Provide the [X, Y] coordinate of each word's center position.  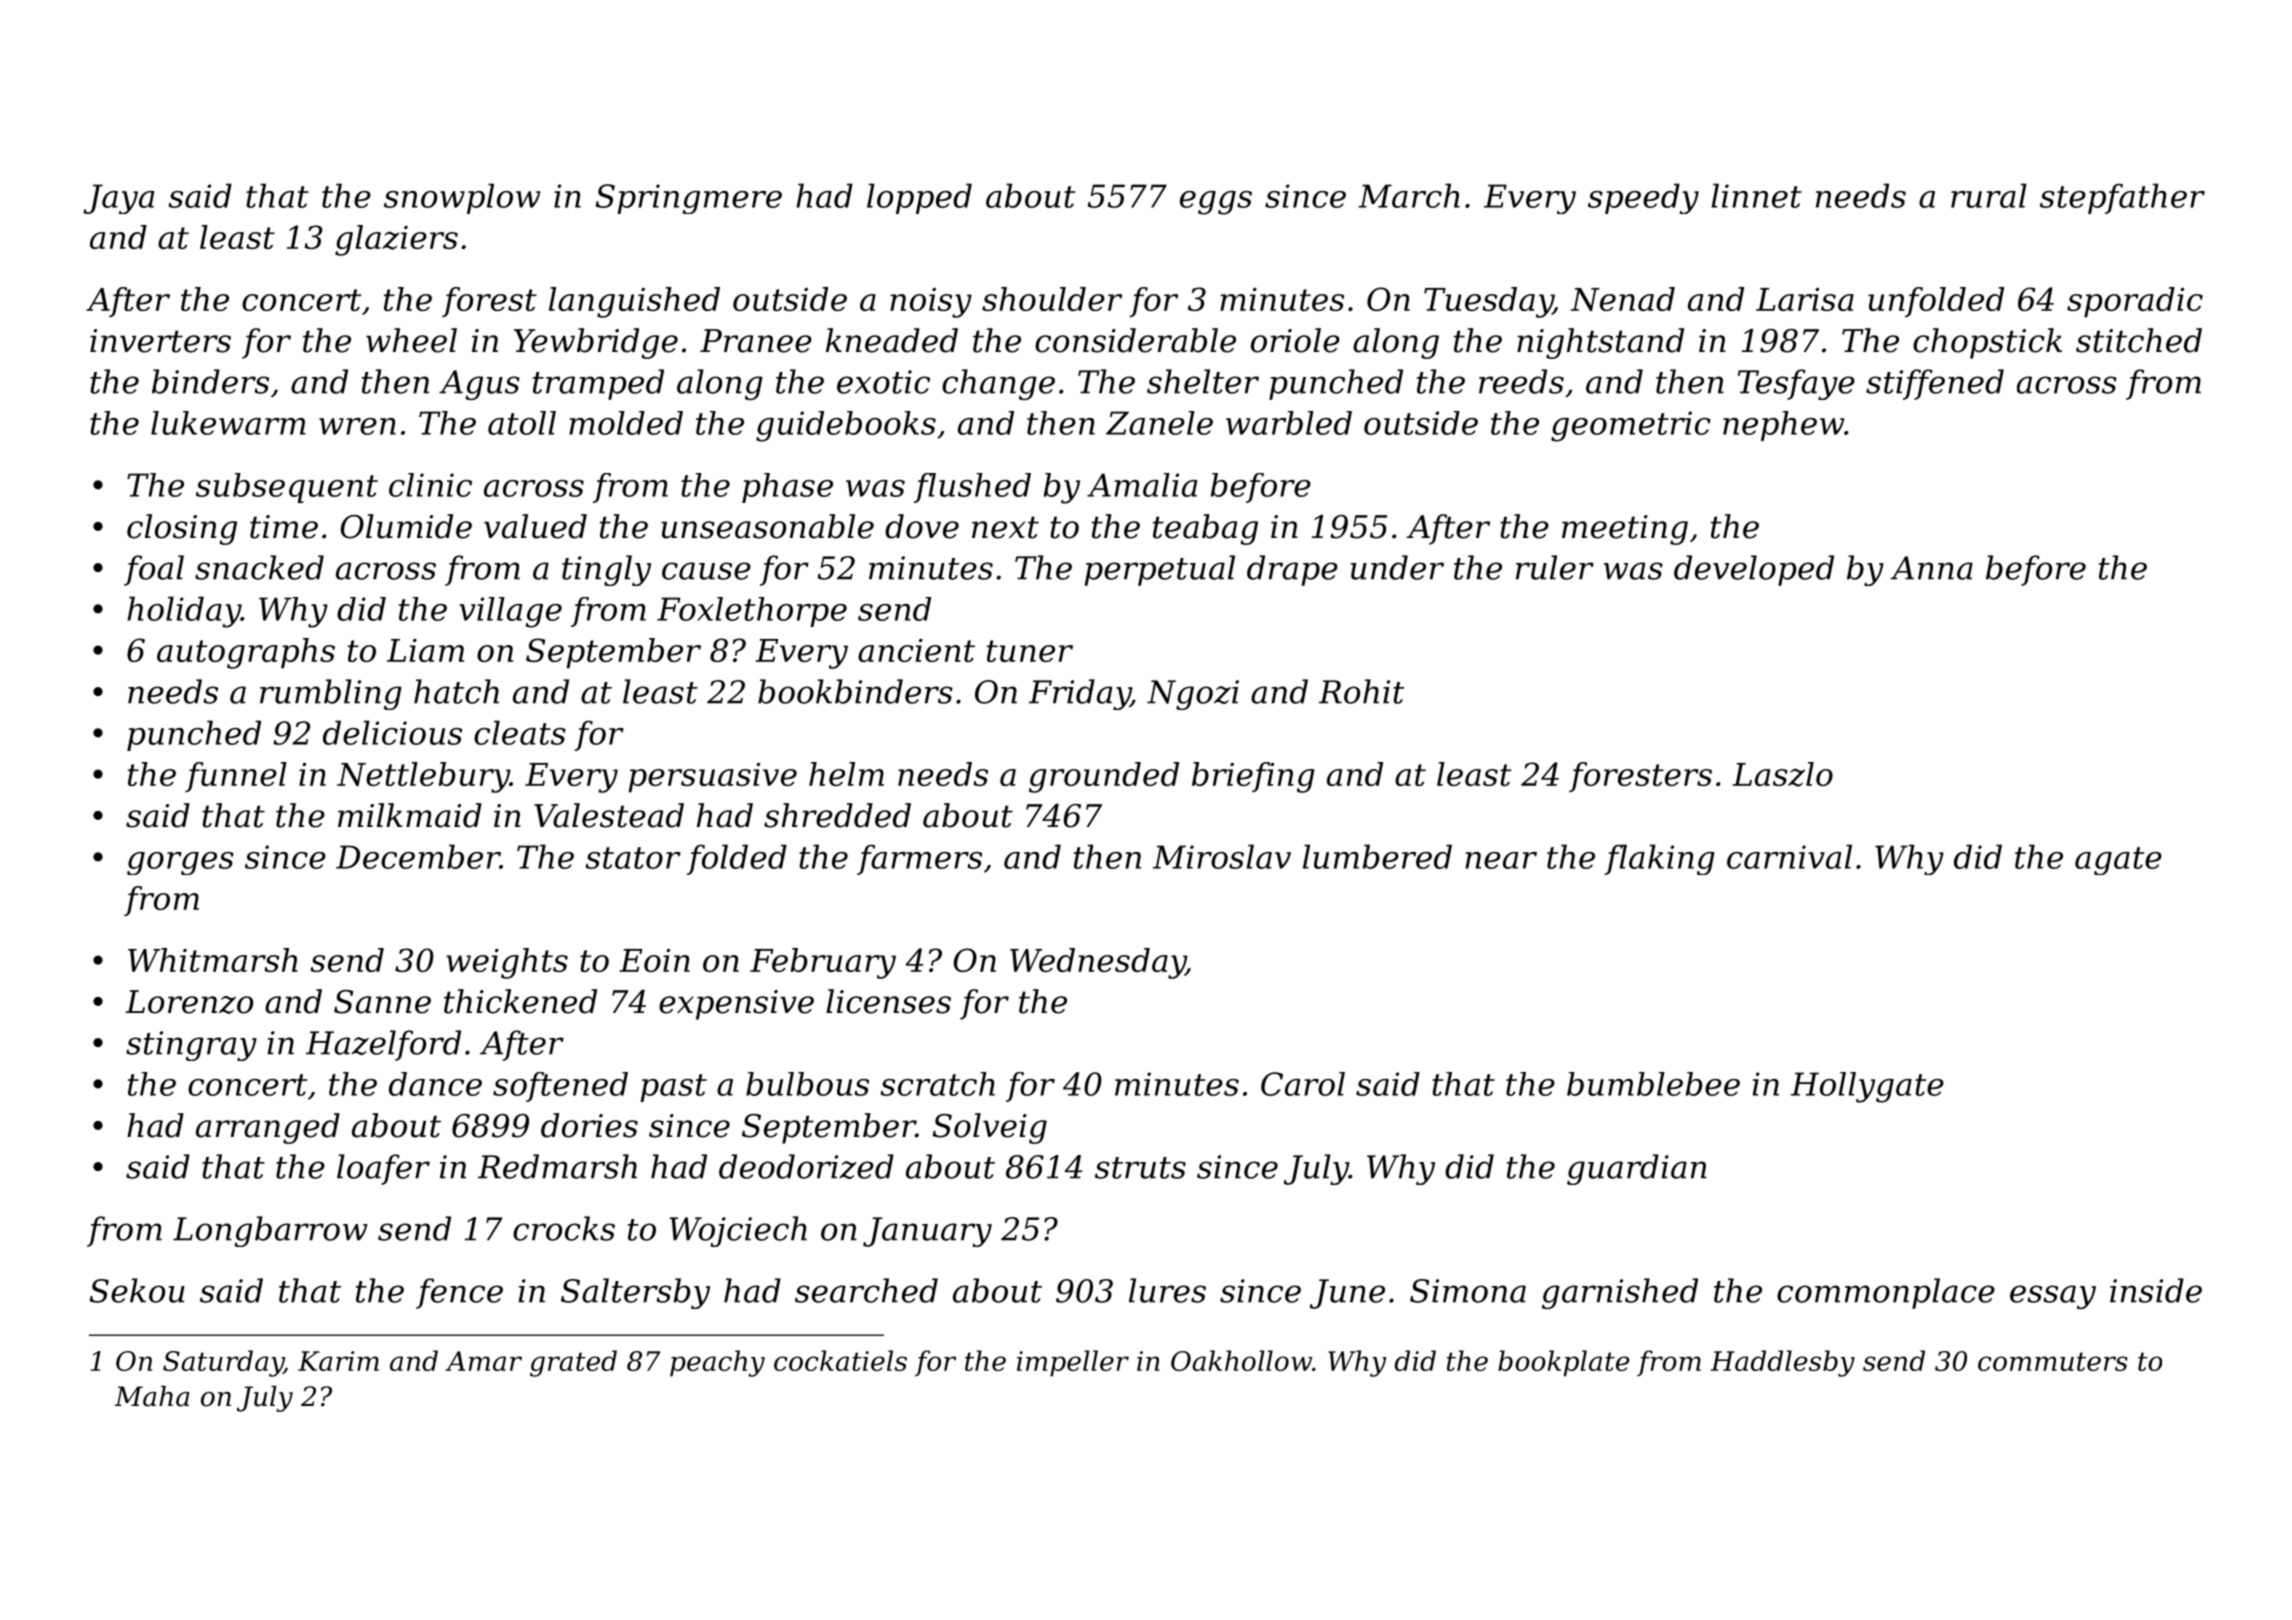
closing [182, 529]
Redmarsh [557, 1166]
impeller [1073, 1363]
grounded [1104, 777]
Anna [1932, 568]
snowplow [462, 198]
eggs [1216, 203]
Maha [151, 1396]
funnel [236, 777]
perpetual [1159, 570]
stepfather [2122, 198]
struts [1140, 1168]
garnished [1620, 1293]
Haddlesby [1782, 1363]
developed [1754, 570]
